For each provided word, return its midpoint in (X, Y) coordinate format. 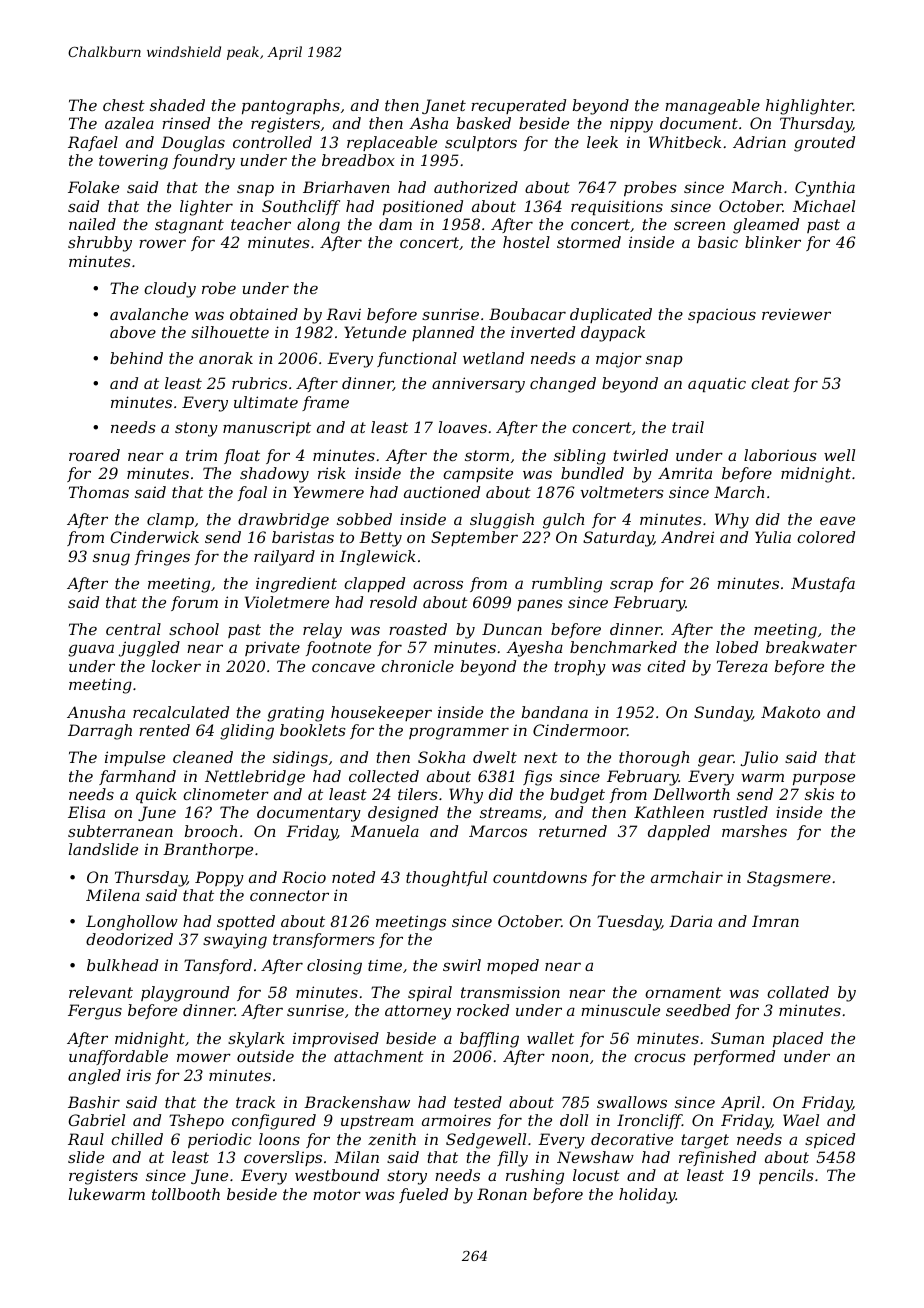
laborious (780, 455)
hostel (526, 242)
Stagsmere (789, 879)
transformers (324, 940)
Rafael (93, 143)
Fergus (95, 1012)
